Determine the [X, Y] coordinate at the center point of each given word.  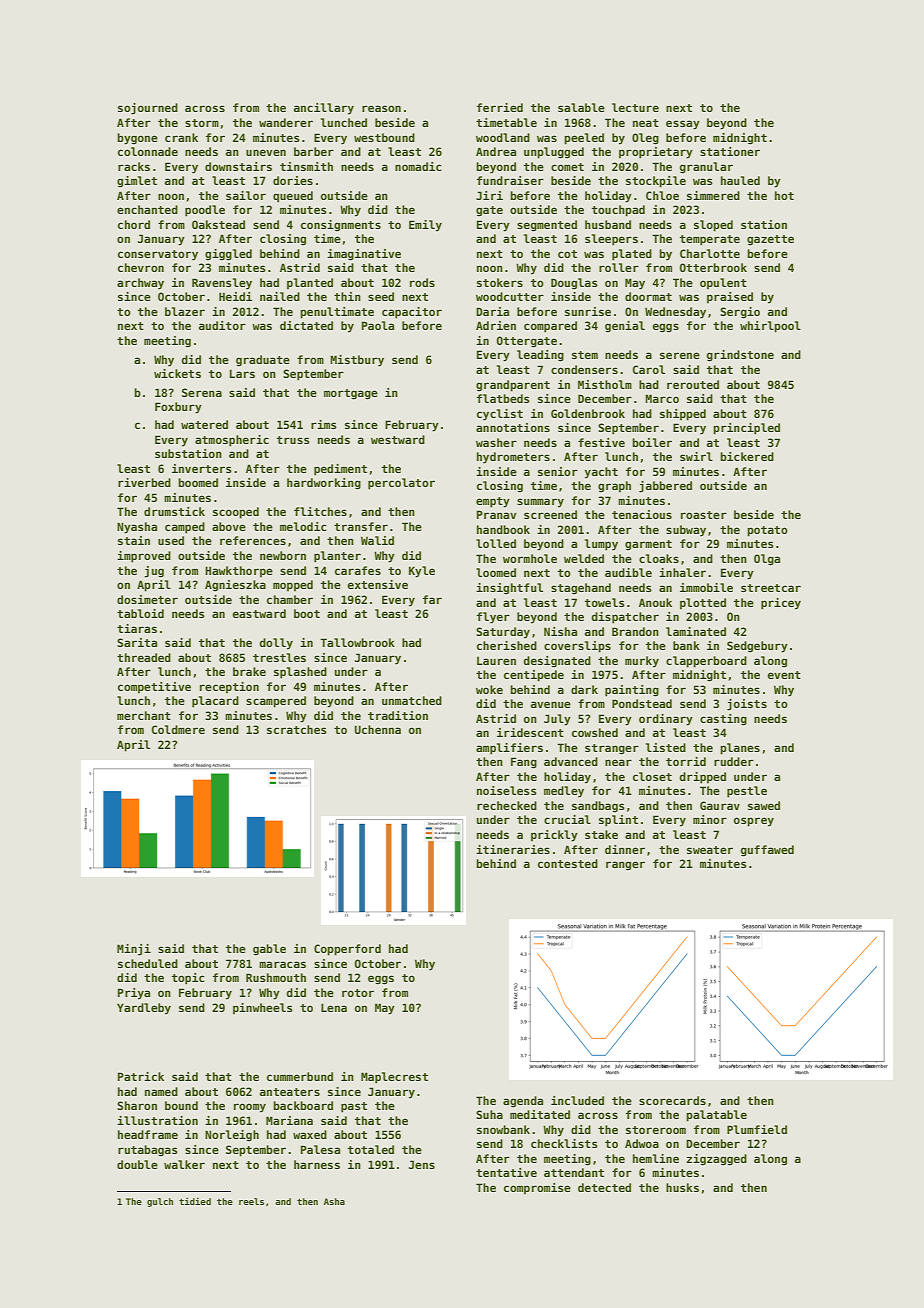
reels [251, 1201]
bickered [747, 456]
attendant [574, 1172]
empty [493, 502]
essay [683, 125]
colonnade [148, 151]
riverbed [144, 482]
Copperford [347, 950]
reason [381, 108]
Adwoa [642, 1143]
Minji [134, 950]
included [577, 1100]
